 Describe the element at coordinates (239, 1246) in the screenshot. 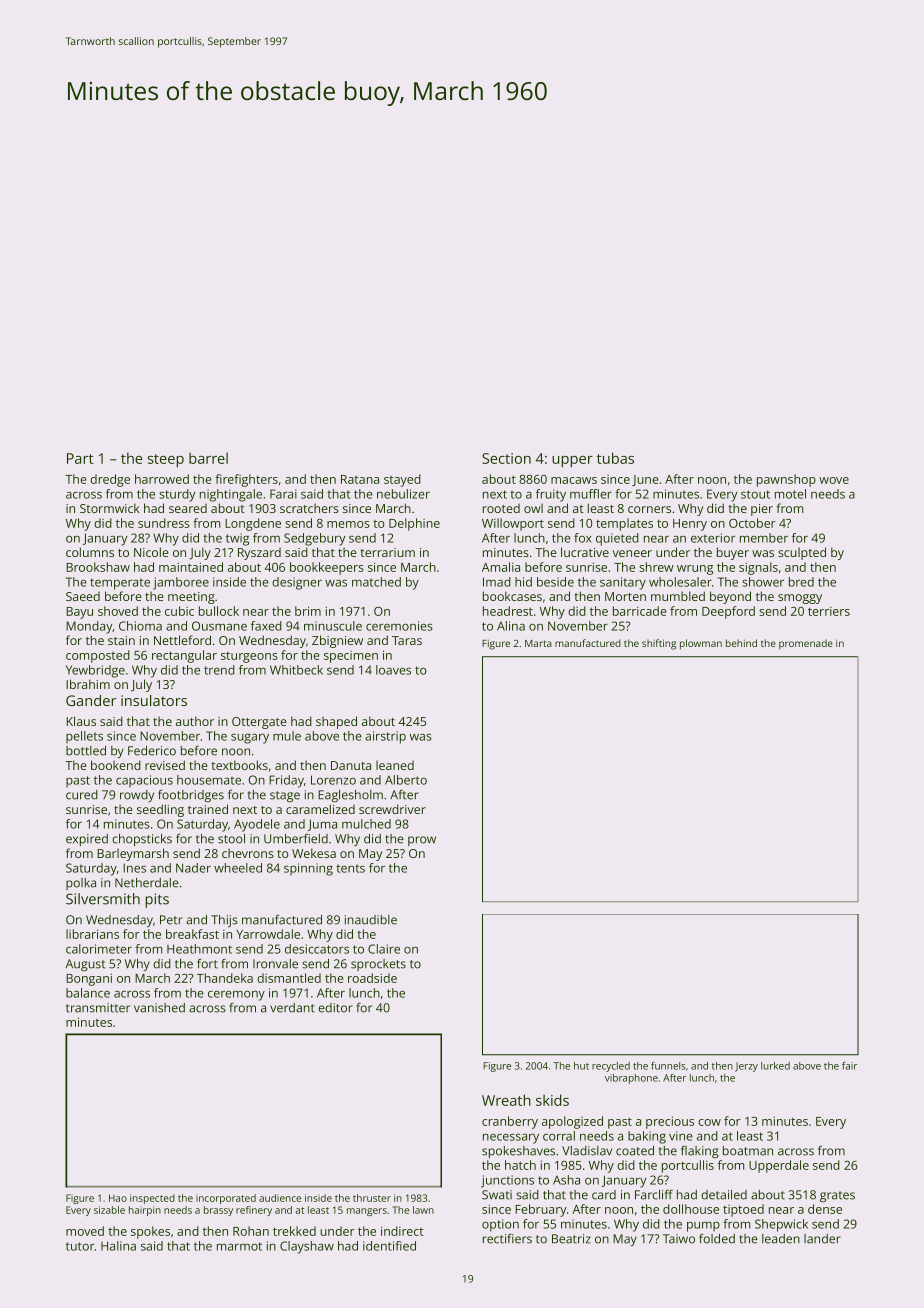

I see `marmot` at that location.
